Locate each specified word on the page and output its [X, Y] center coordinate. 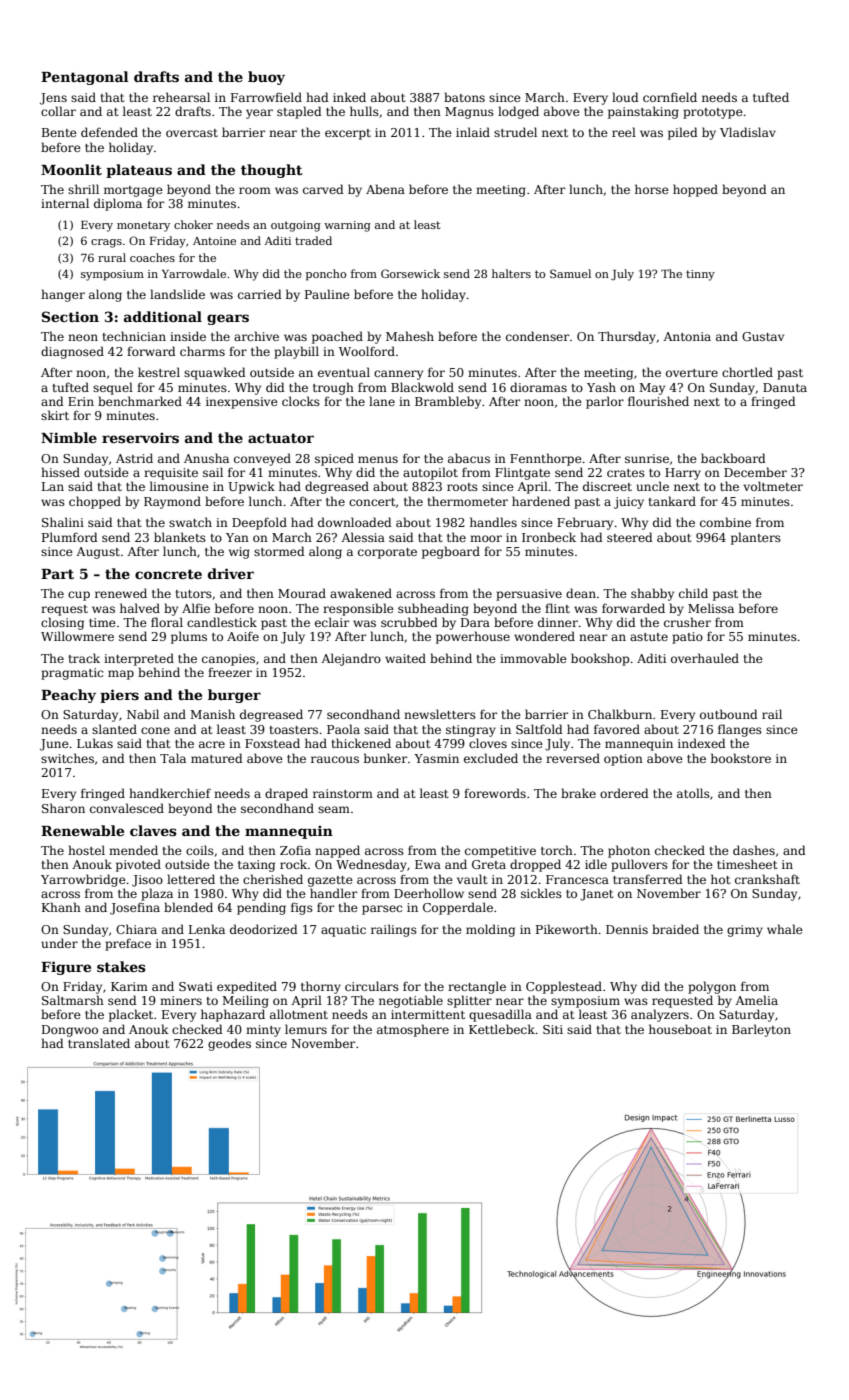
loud [625, 97]
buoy [266, 78]
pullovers [639, 865]
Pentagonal [85, 78]
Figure [66, 968]
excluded [491, 758]
